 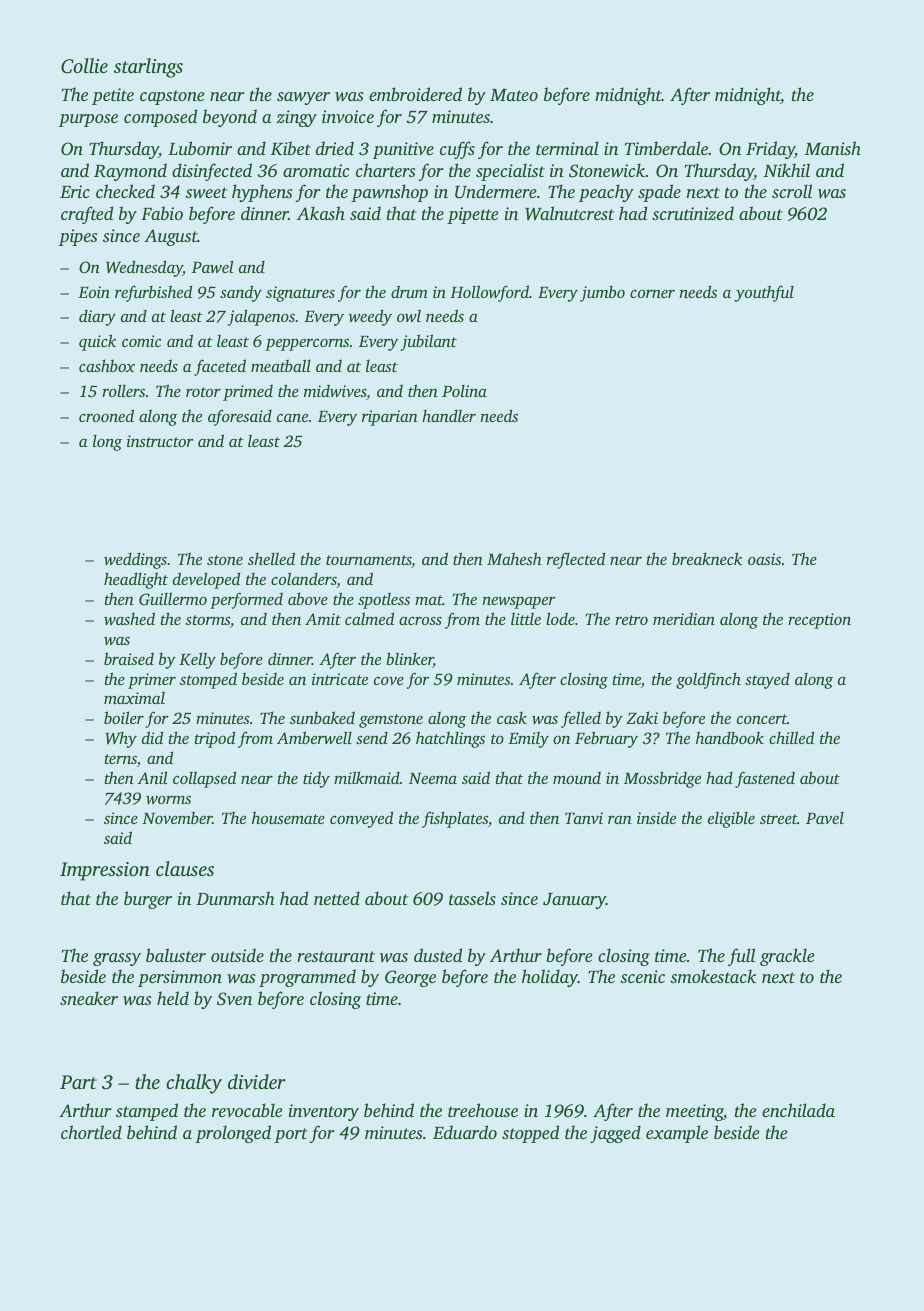 What do you see at coordinates (514, 95) in the screenshot?
I see `Mateo` at bounding box center [514, 95].
